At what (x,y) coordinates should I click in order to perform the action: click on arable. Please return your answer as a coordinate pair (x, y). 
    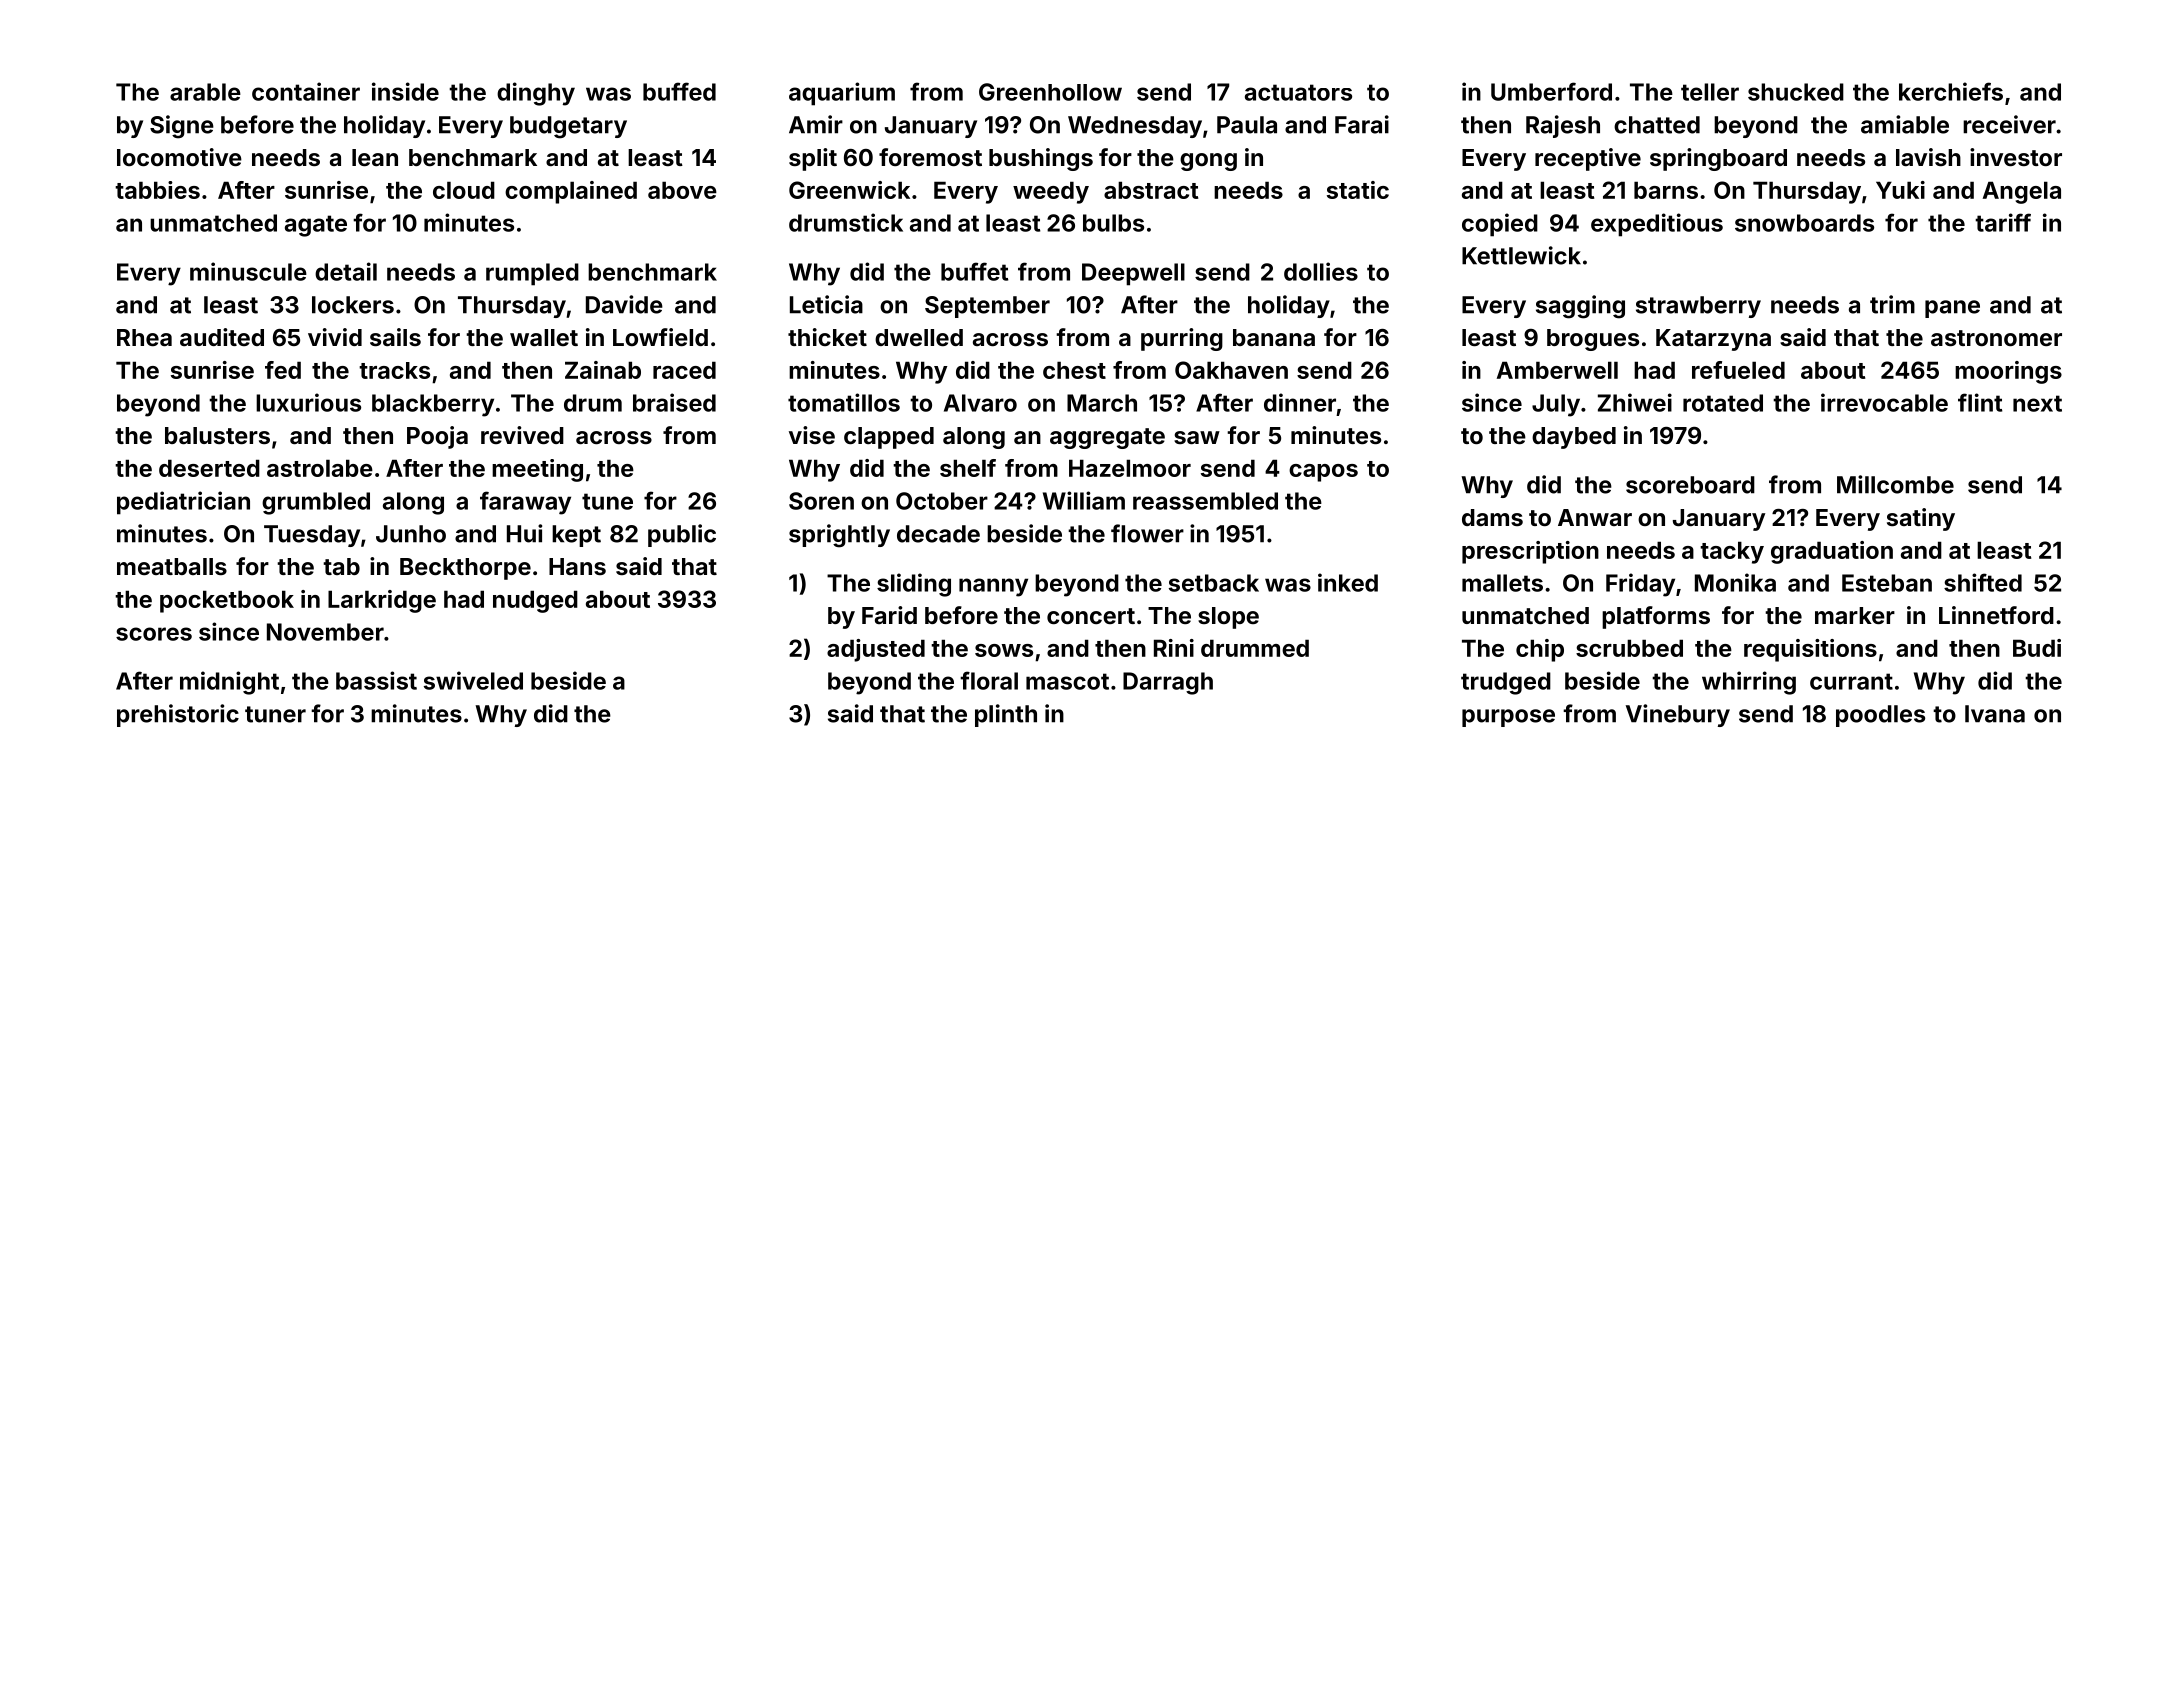
    Looking at the image, I should click on (205, 92).
